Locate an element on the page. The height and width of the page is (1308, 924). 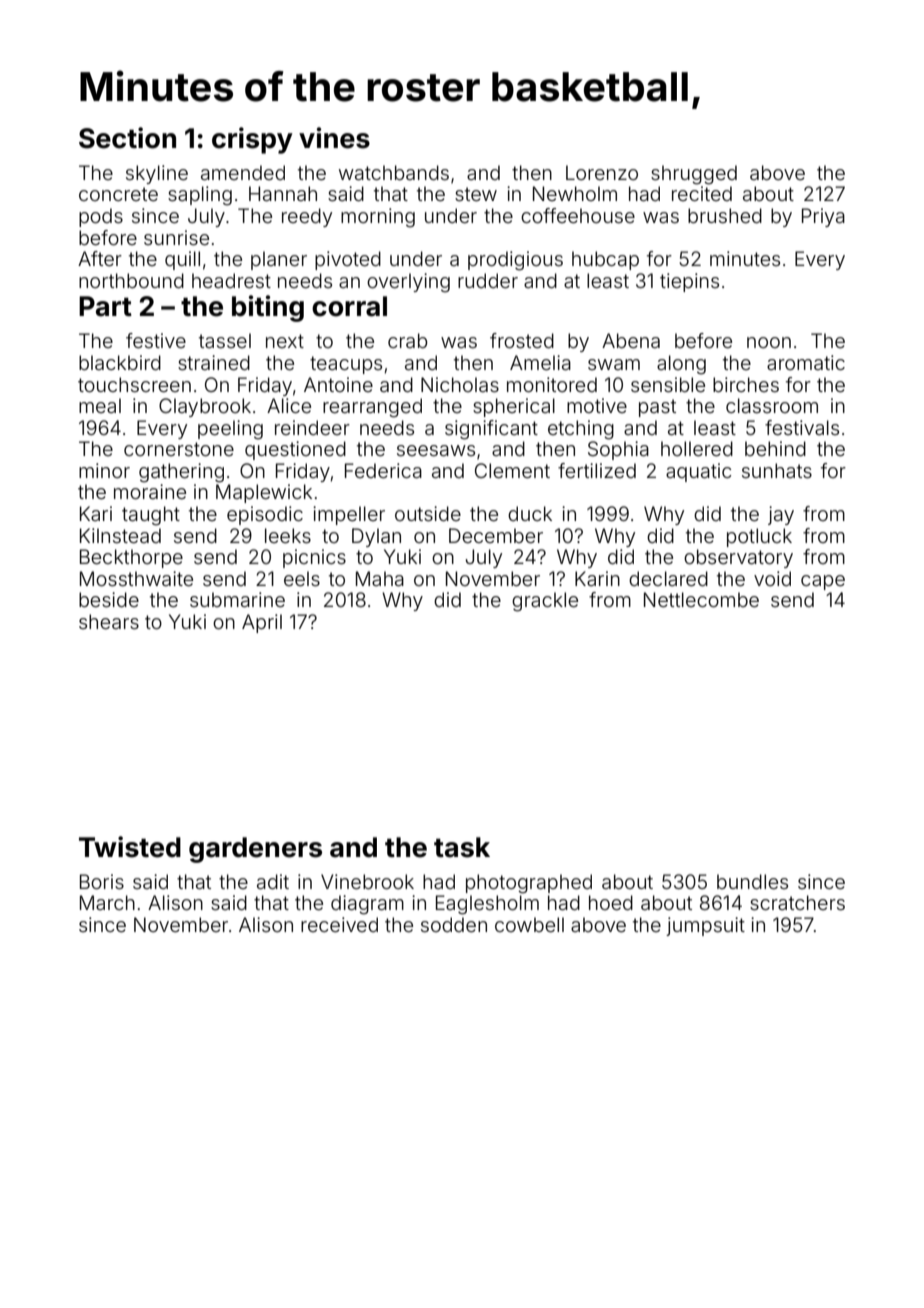
amended is located at coordinates (243, 172).
